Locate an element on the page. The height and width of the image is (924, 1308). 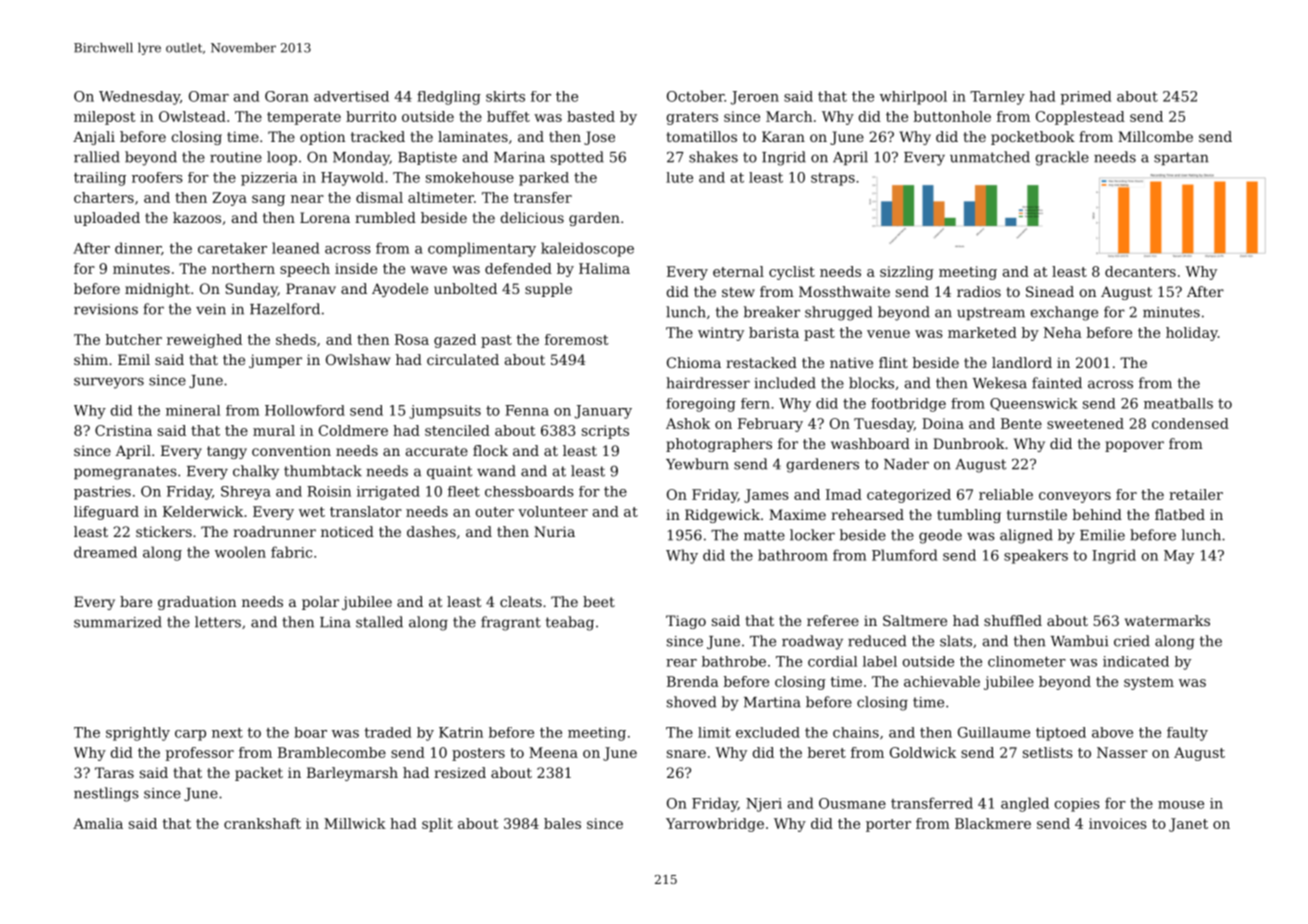
condensed is located at coordinates (1190, 423).
